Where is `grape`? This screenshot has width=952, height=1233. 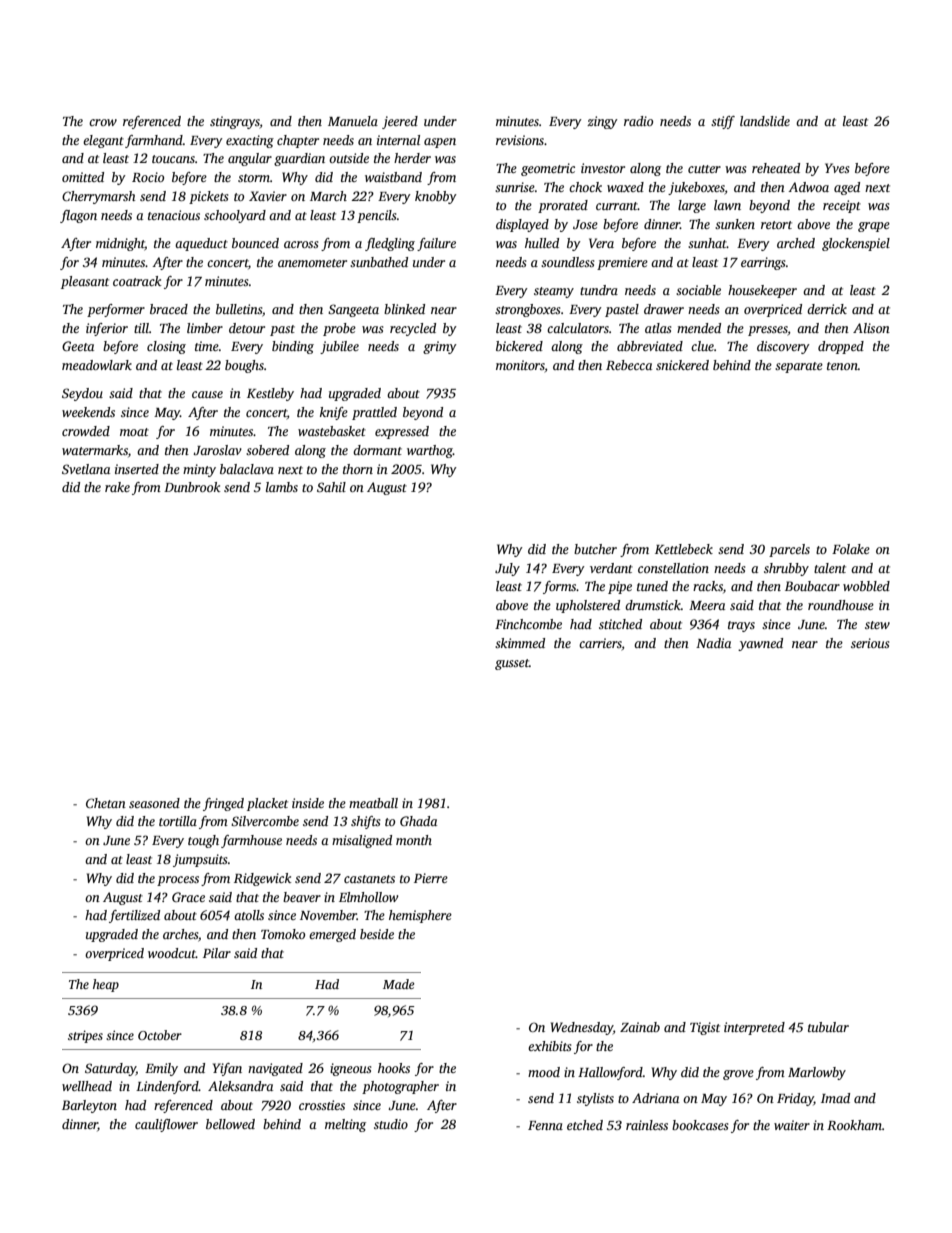 grape is located at coordinates (874, 227).
